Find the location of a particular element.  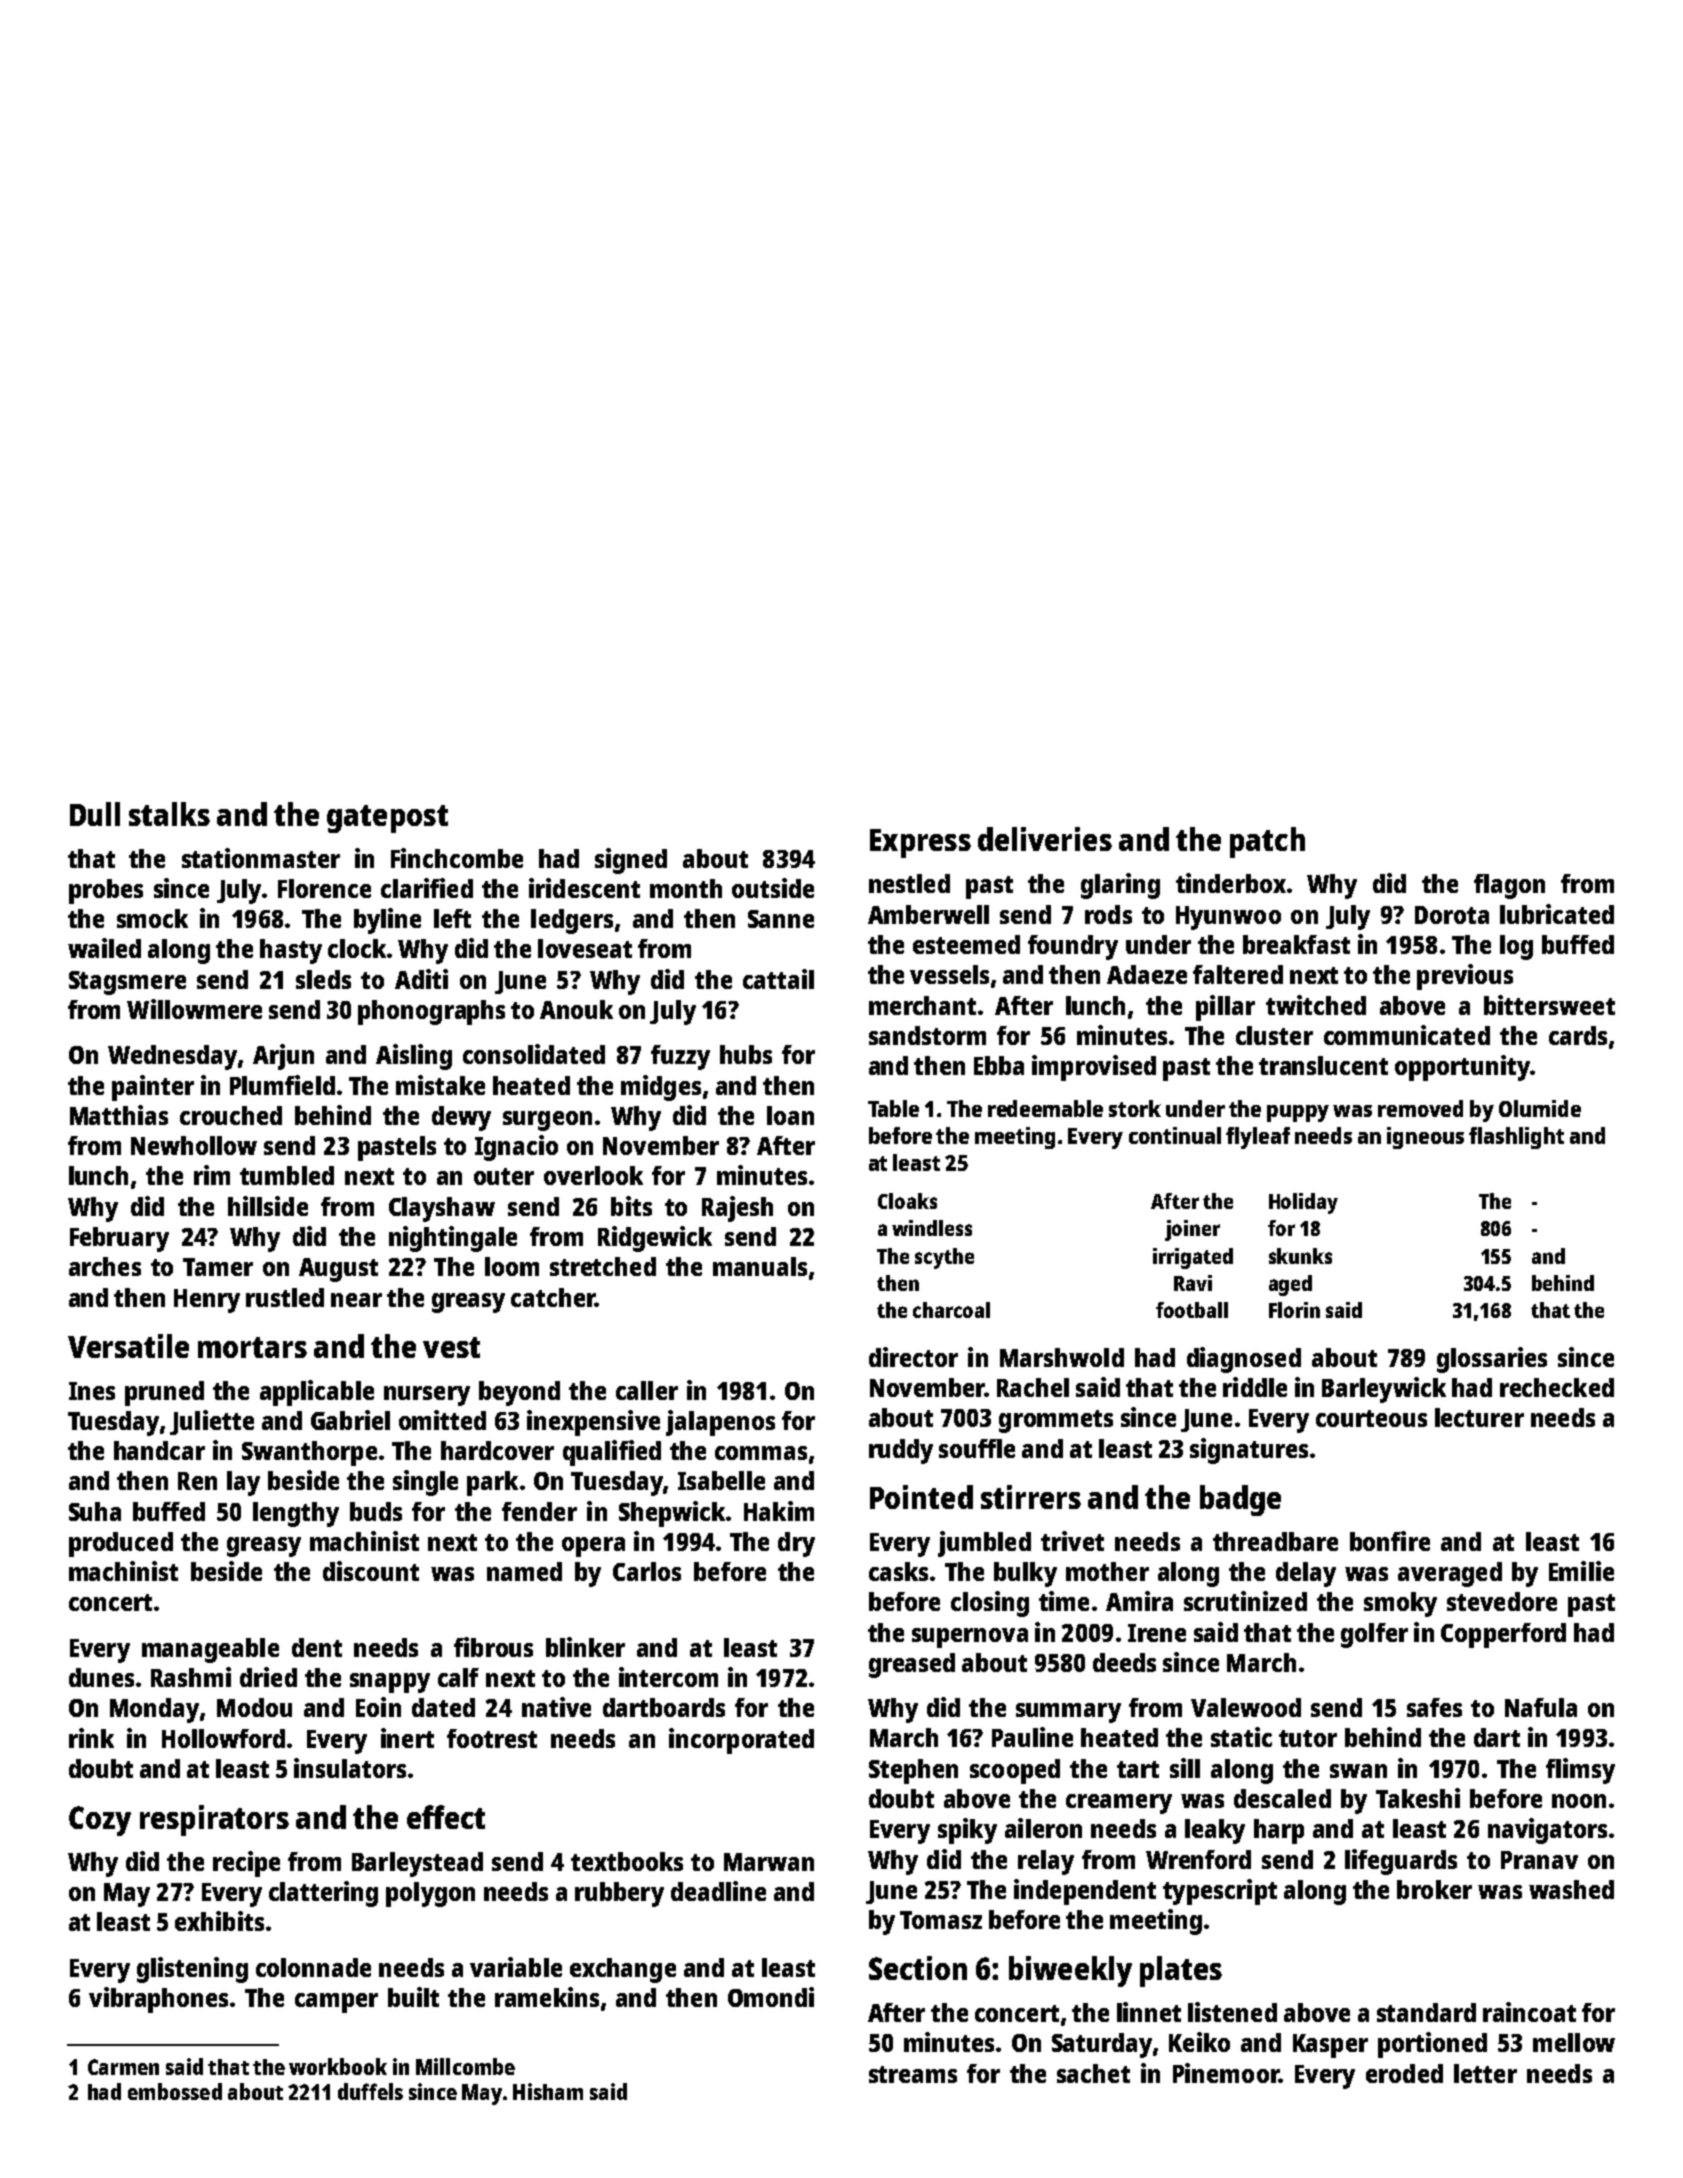

gatepost is located at coordinates (387, 819).
